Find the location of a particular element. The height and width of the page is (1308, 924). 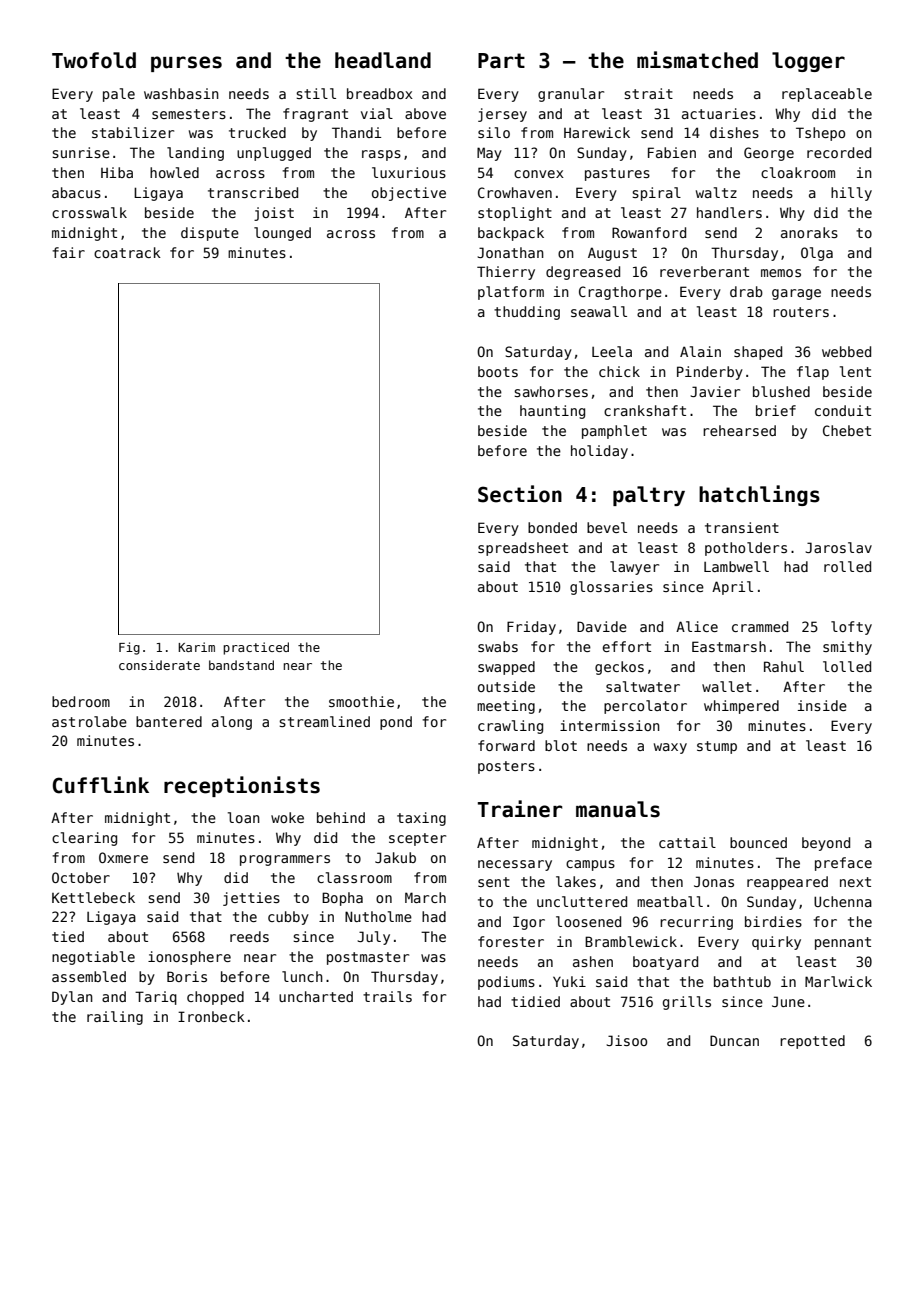

Ironbeck is located at coordinates (211, 1016).
